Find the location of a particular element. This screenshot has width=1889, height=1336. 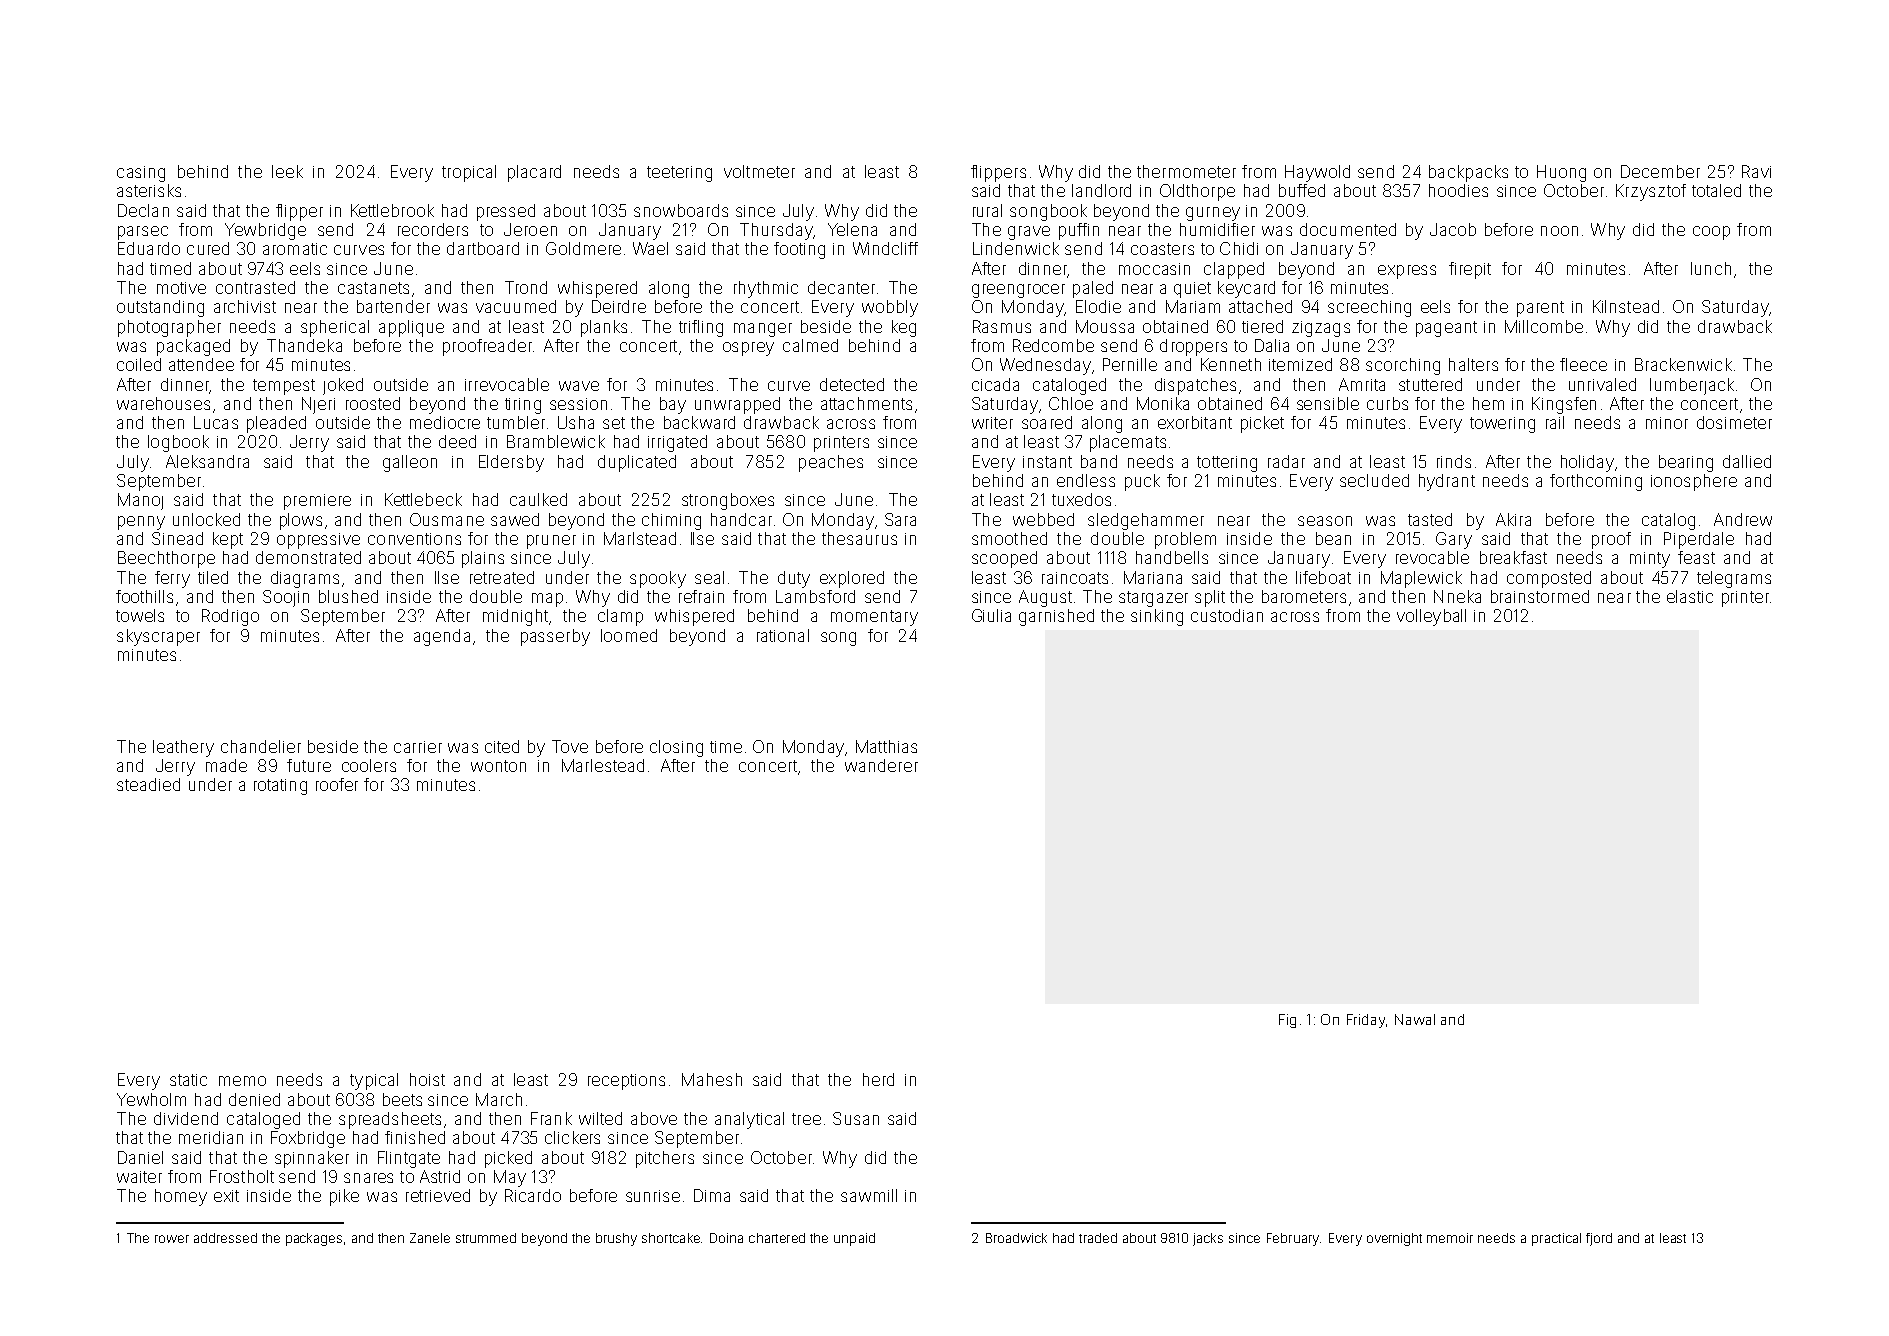

herd is located at coordinates (878, 1079).
